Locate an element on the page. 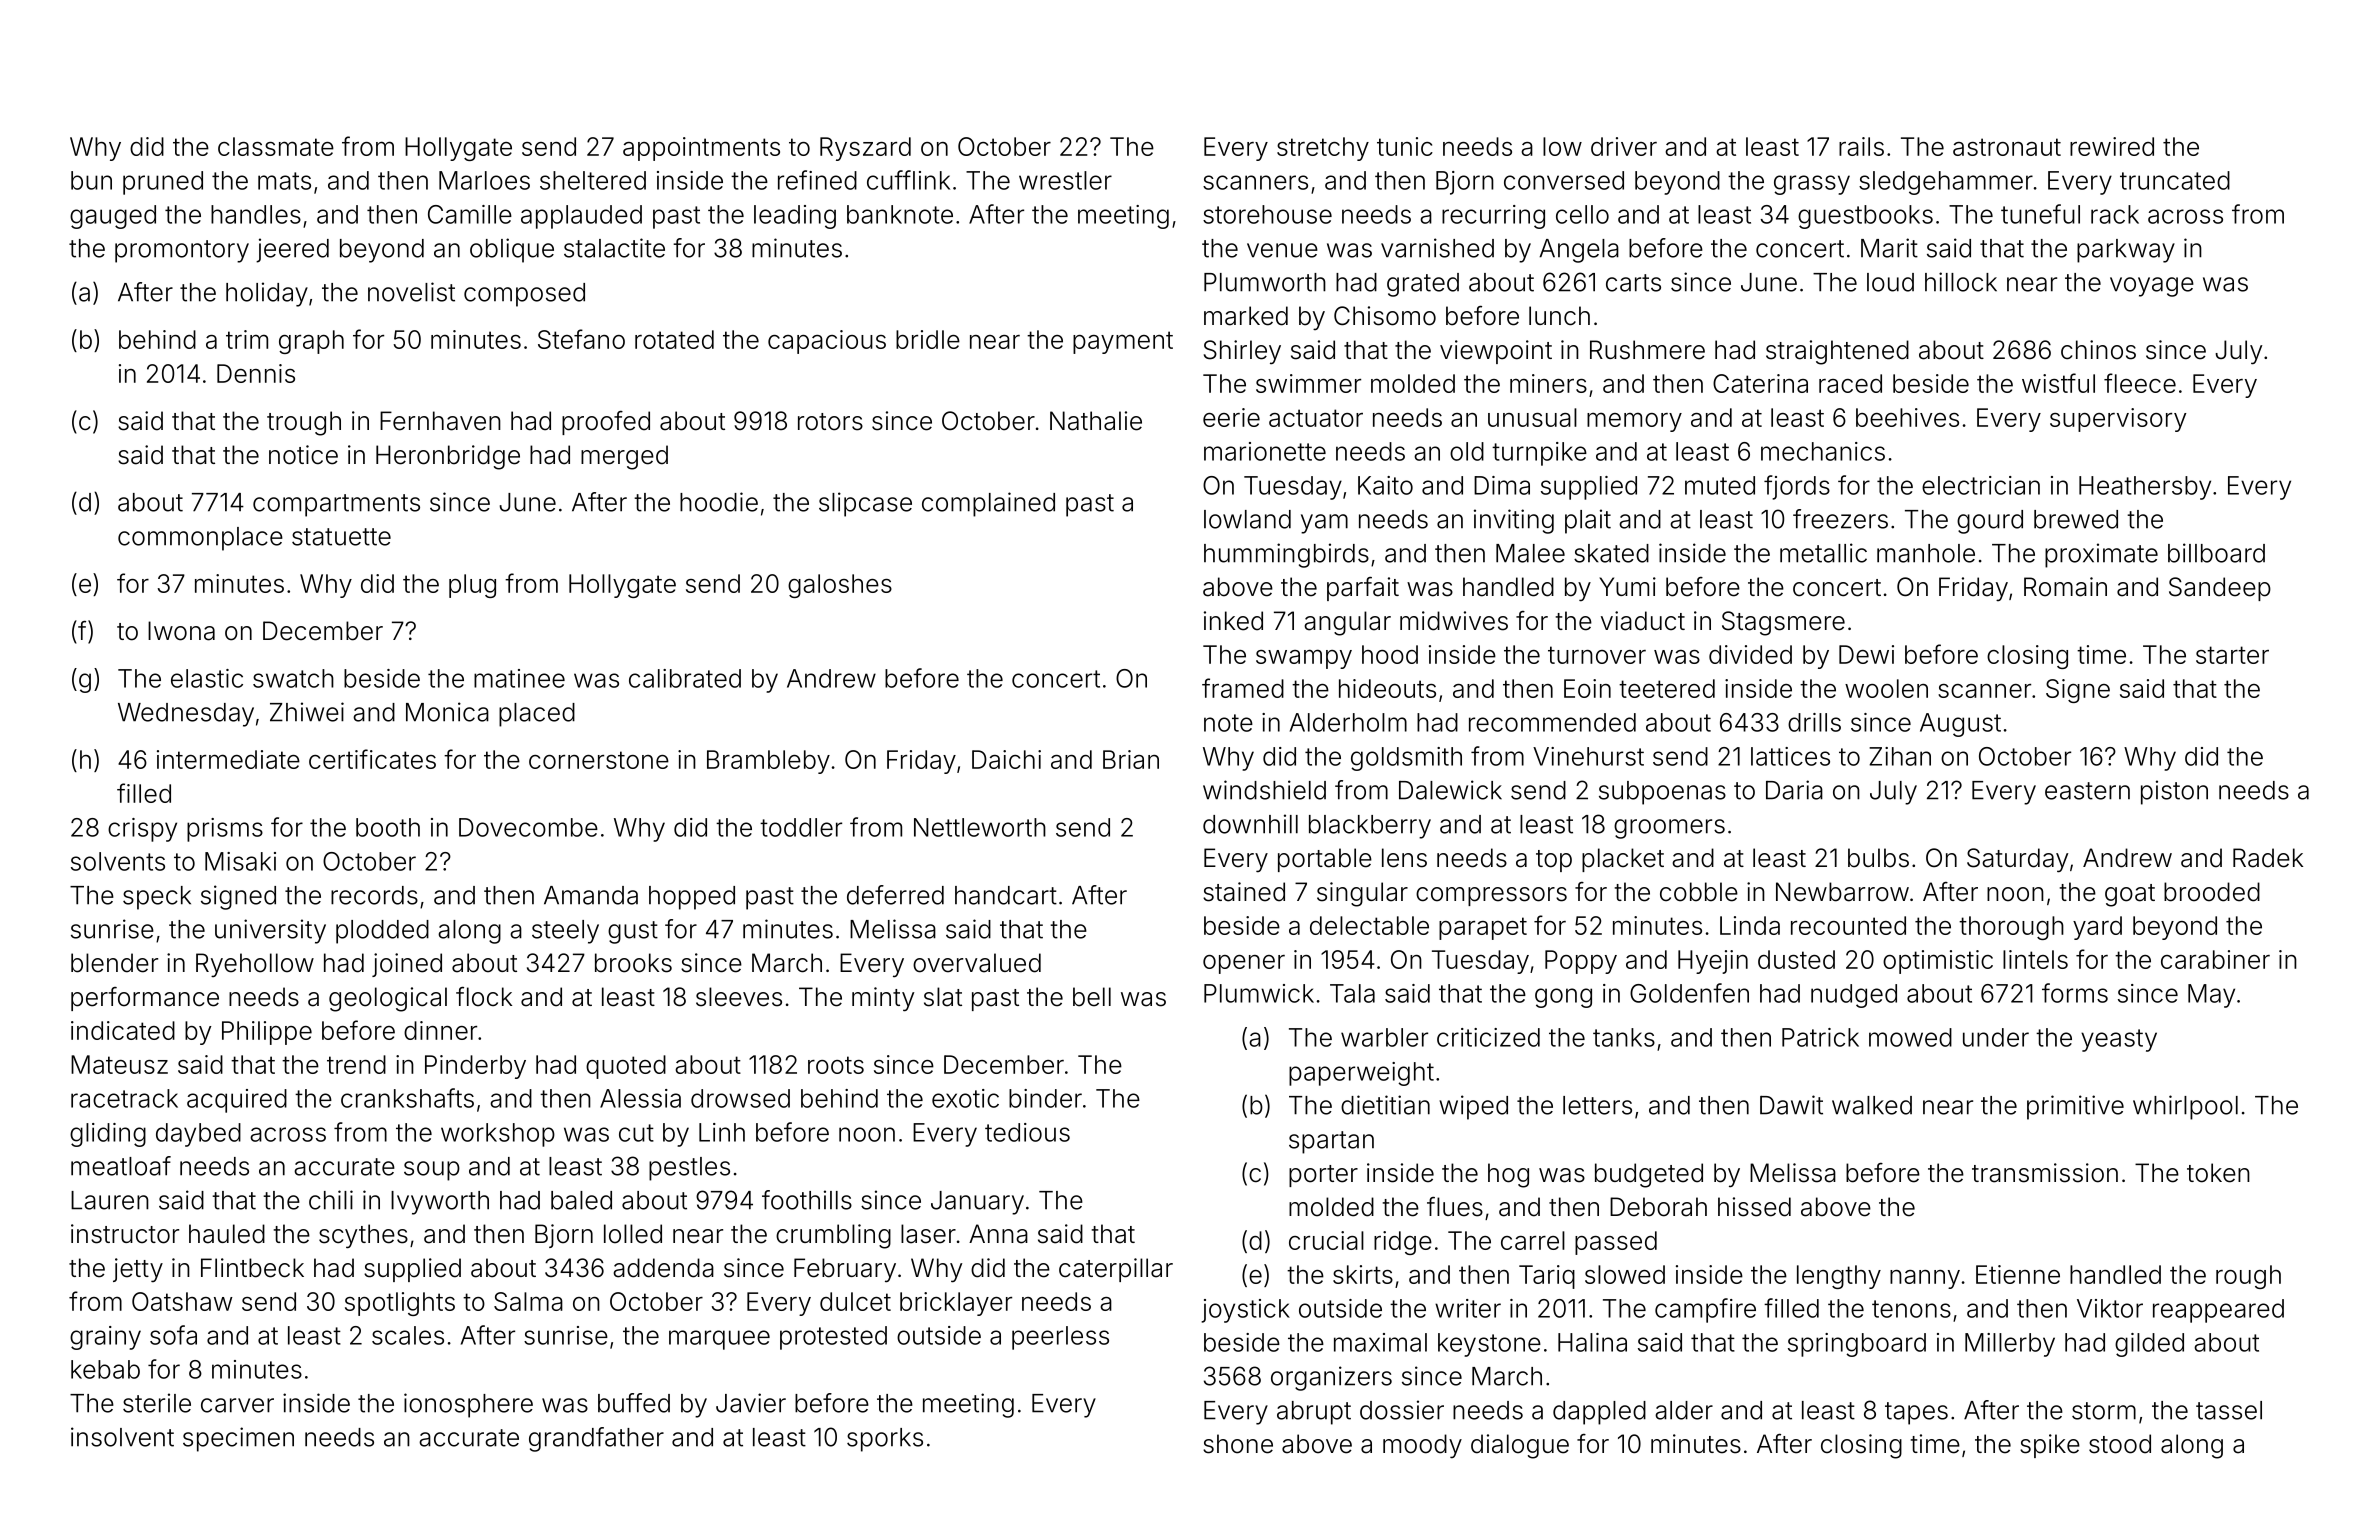 This page has width=2380, height=1540. gourd is located at coordinates (1990, 522).
